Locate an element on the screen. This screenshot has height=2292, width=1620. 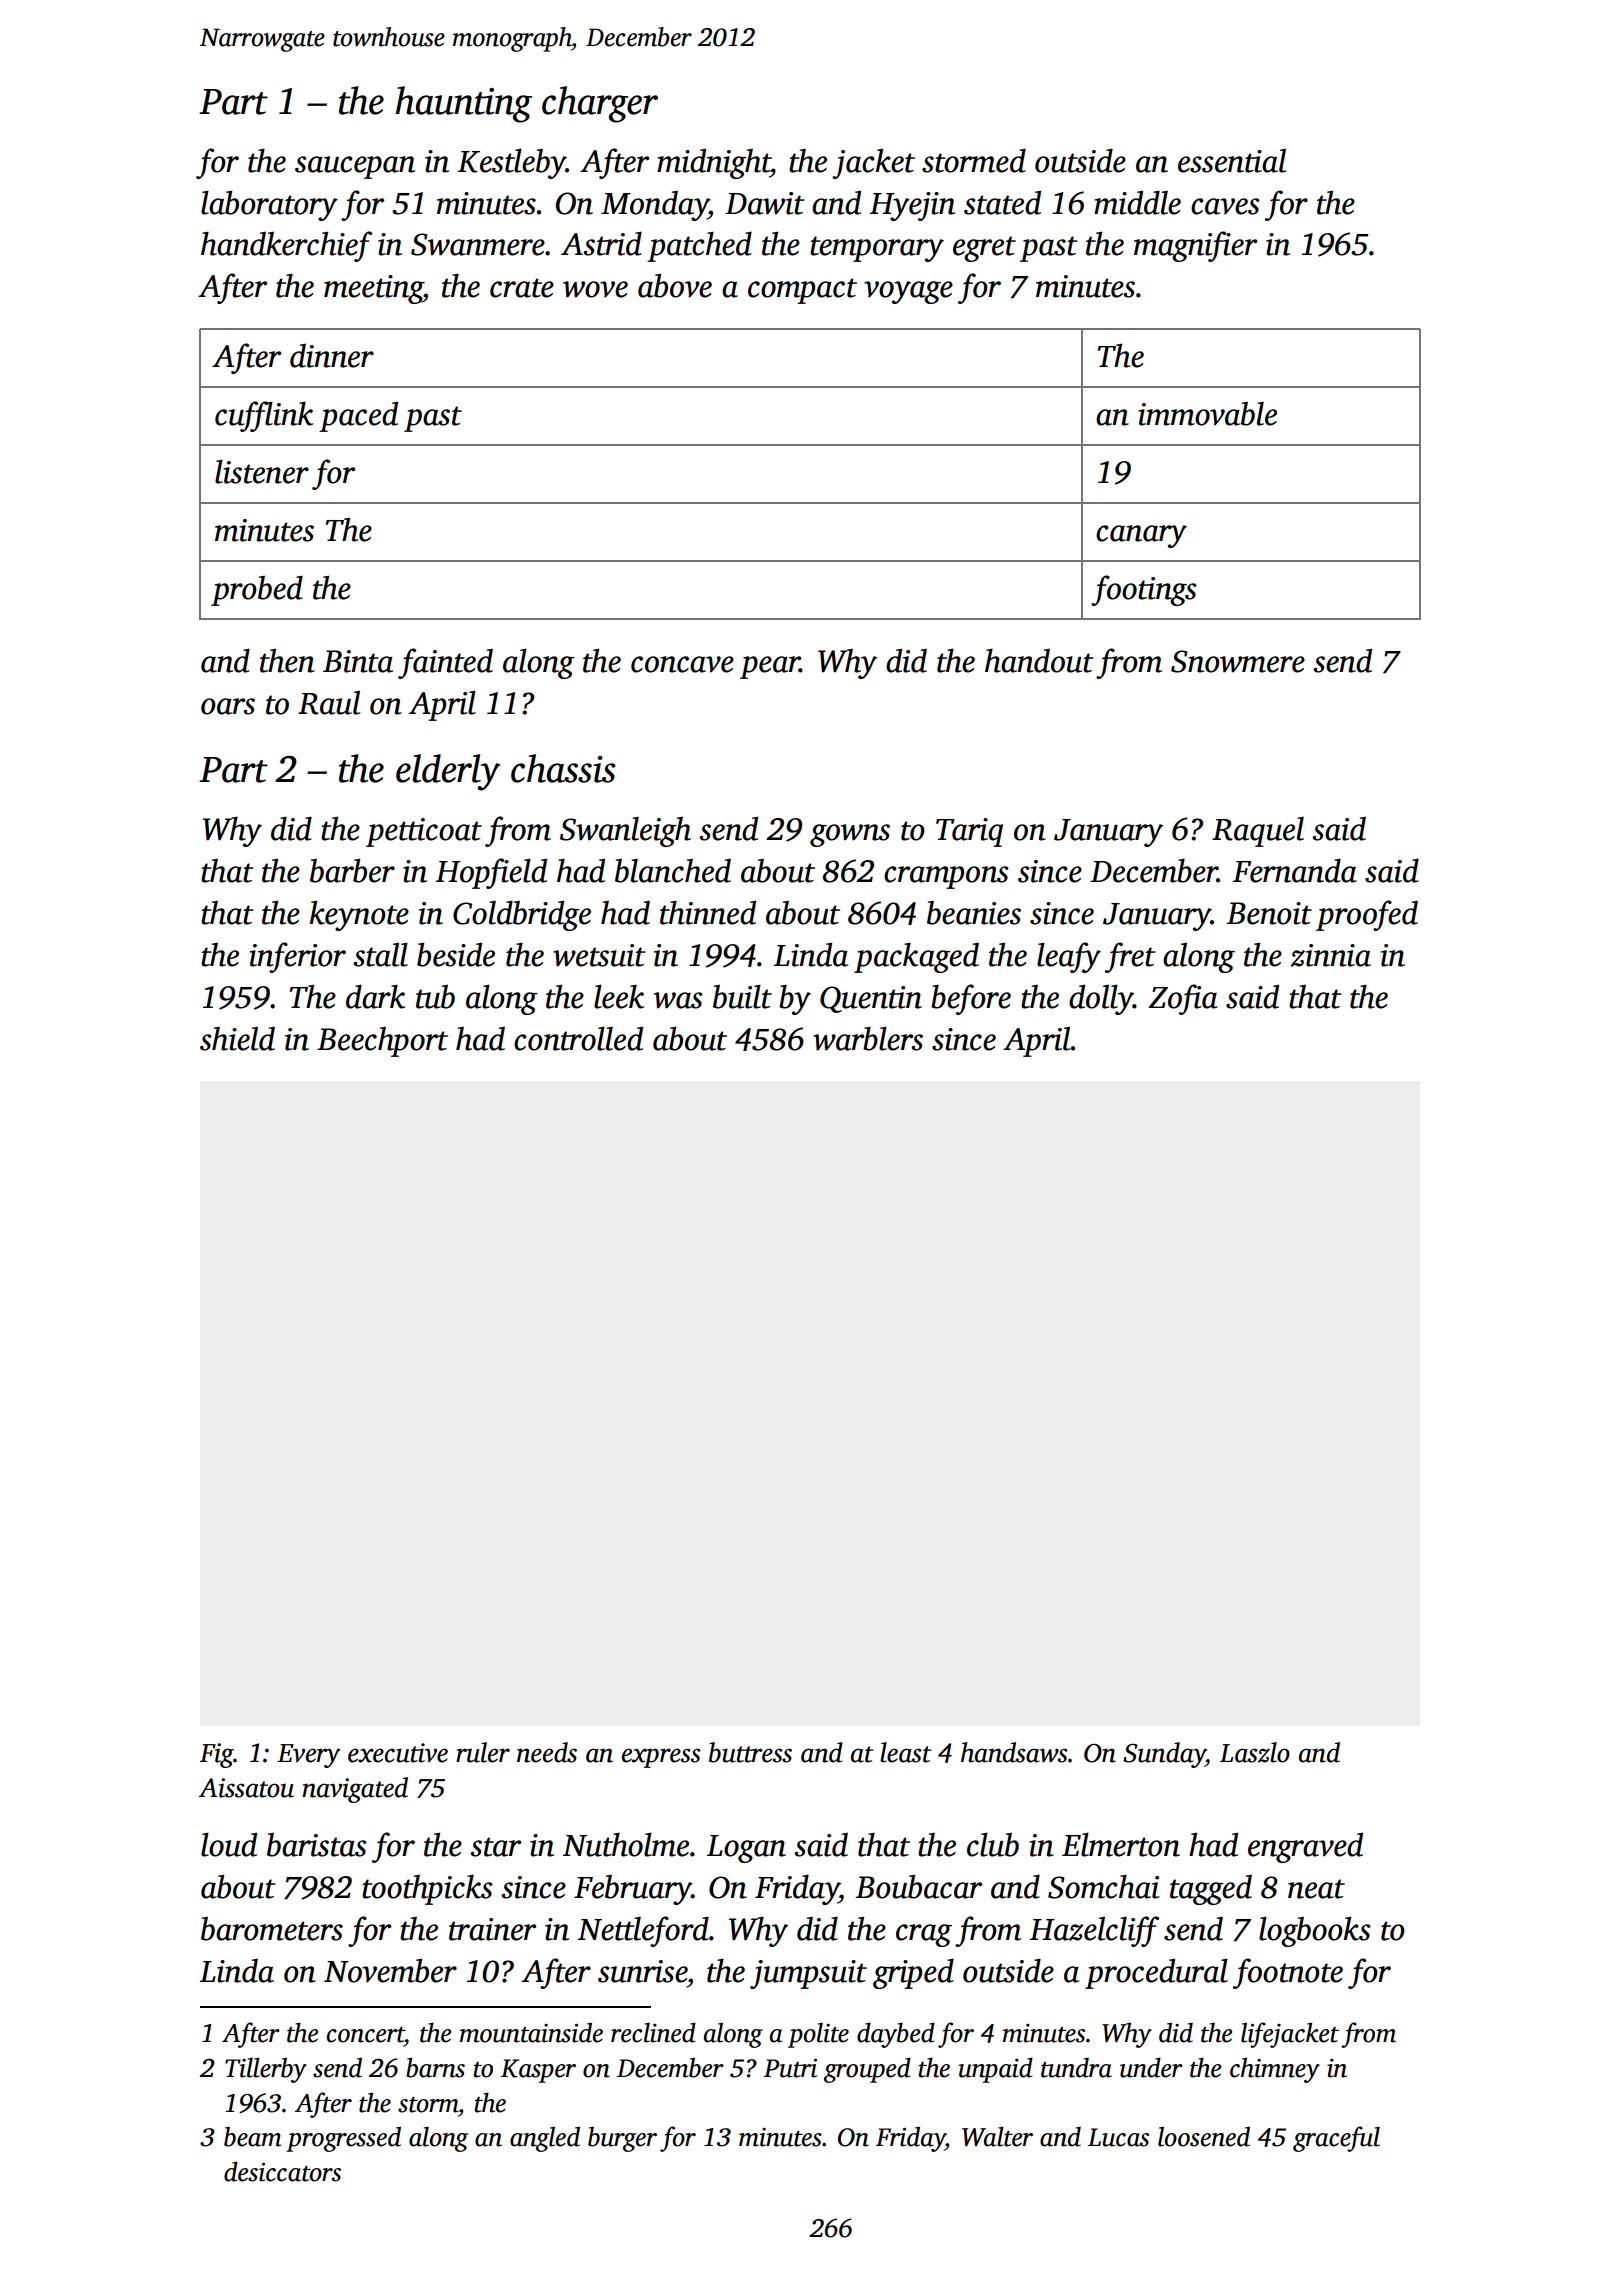
essential is located at coordinates (1232, 161).
